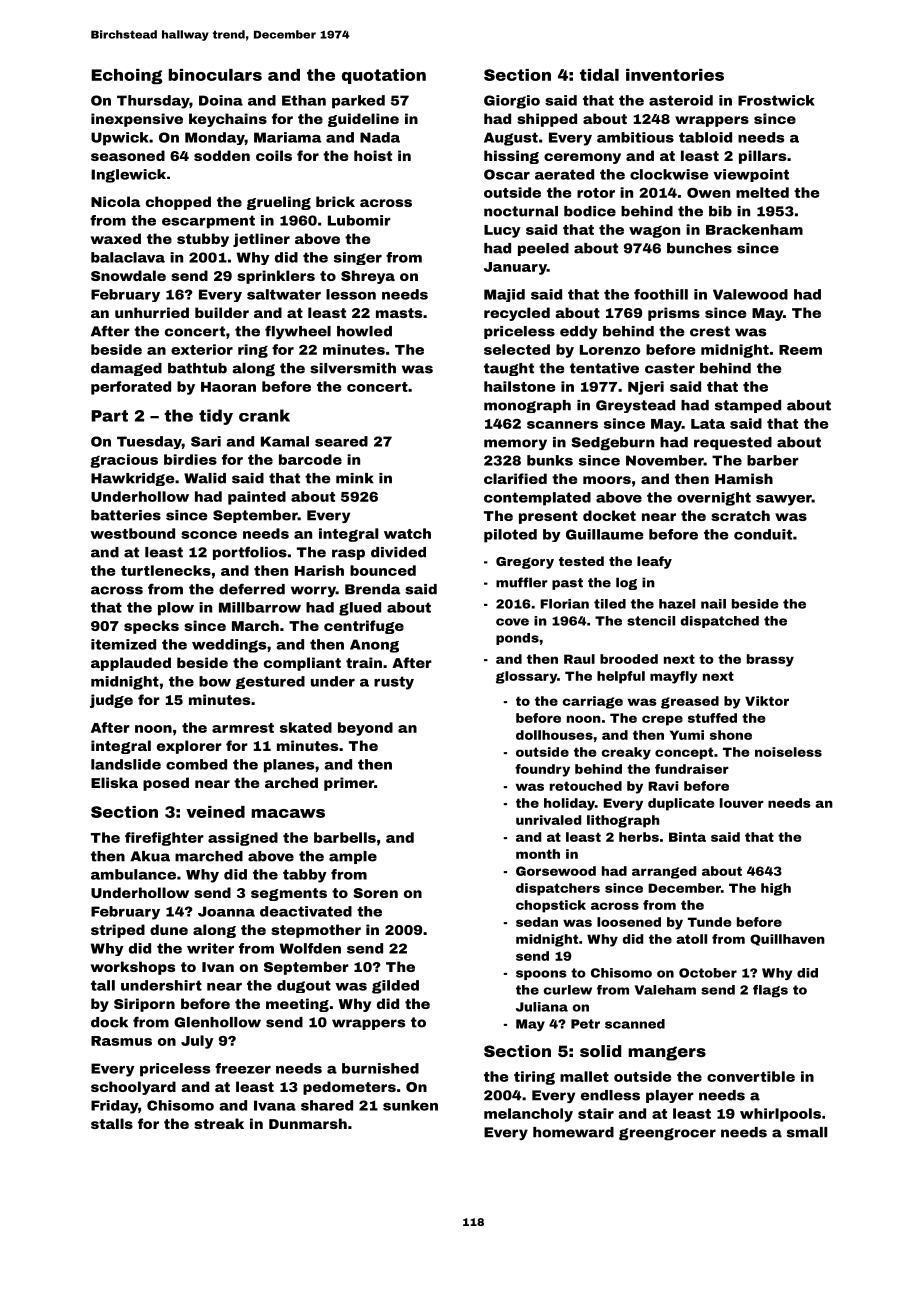 This document has height=1311, width=924. What do you see at coordinates (229, 646) in the document?
I see `weddings` at bounding box center [229, 646].
